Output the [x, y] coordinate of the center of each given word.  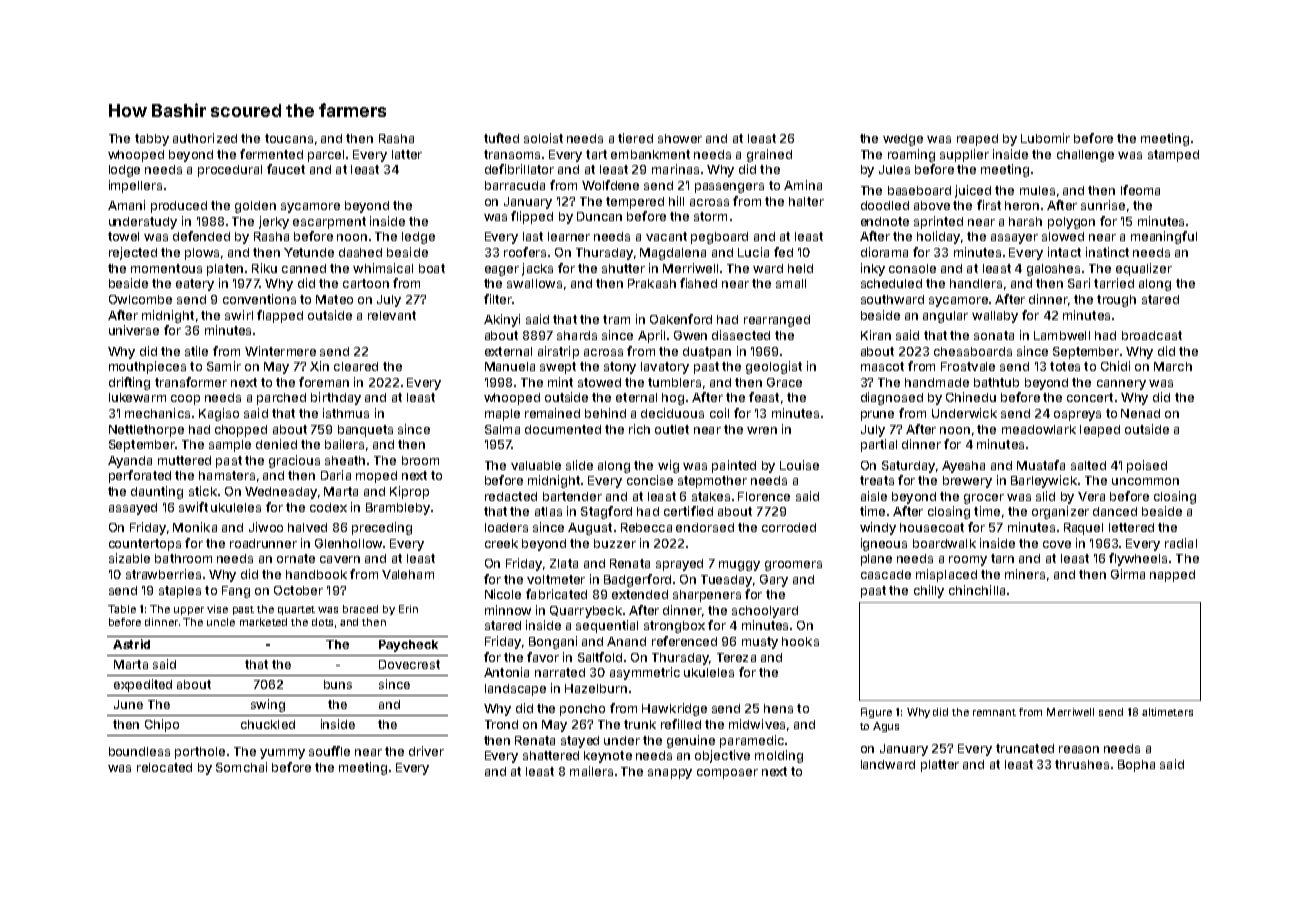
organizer [1060, 512]
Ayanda [130, 462]
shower [680, 138]
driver [426, 751]
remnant [994, 712]
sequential [607, 626]
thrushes [1082, 764]
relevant [392, 315]
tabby [152, 140]
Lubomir [1045, 138]
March [1173, 366]
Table [122, 609]
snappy [670, 774]
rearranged [777, 321]
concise [650, 480]
